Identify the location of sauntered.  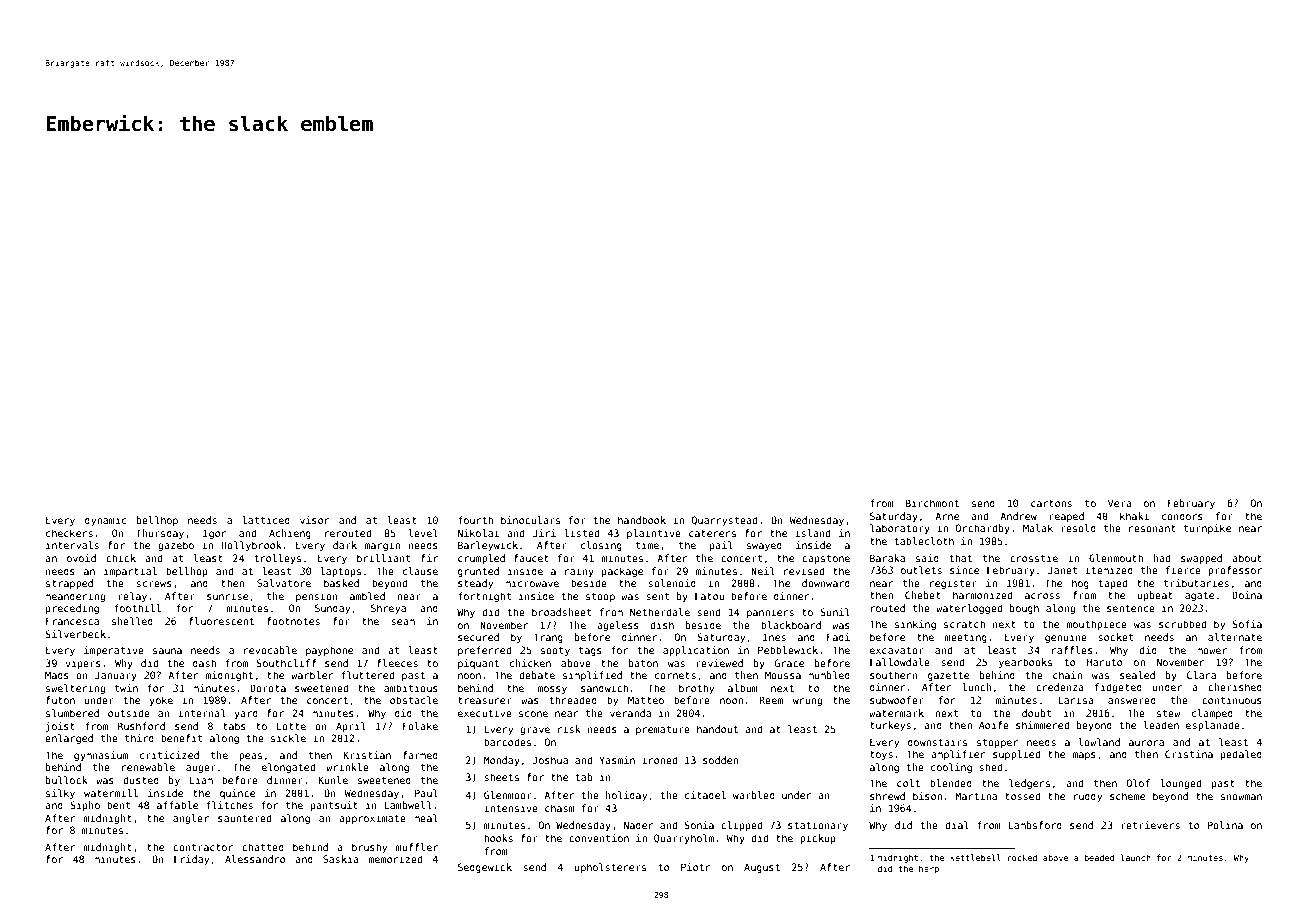
(244, 818).
